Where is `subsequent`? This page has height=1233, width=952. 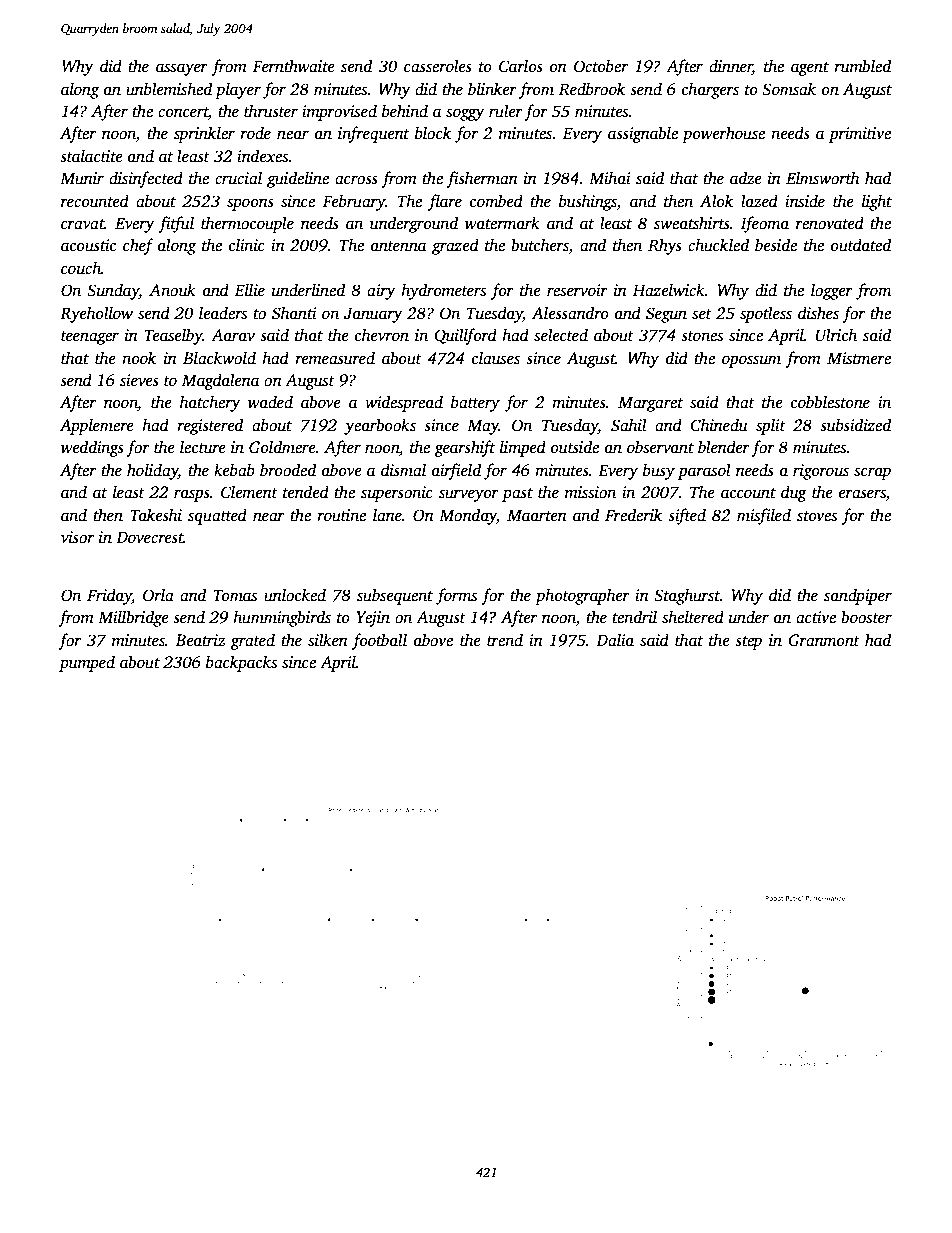
subsequent is located at coordinates (395, 596).
